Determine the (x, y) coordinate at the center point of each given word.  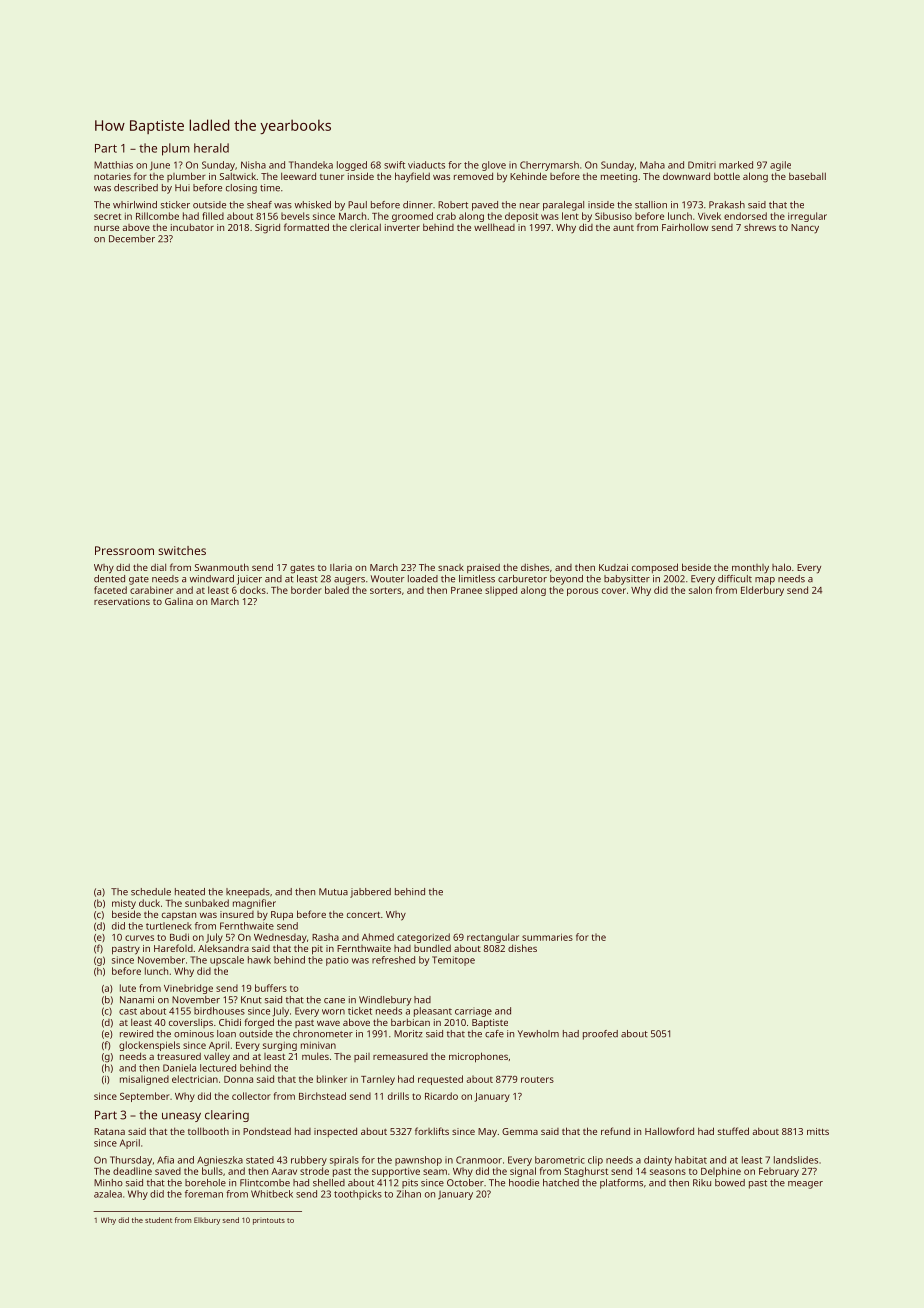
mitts (818, 1131)
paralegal (563, 206)
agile (780, 166)
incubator (192, 227)
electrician (195, 1079)
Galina (179, 601)
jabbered (370, 893)
